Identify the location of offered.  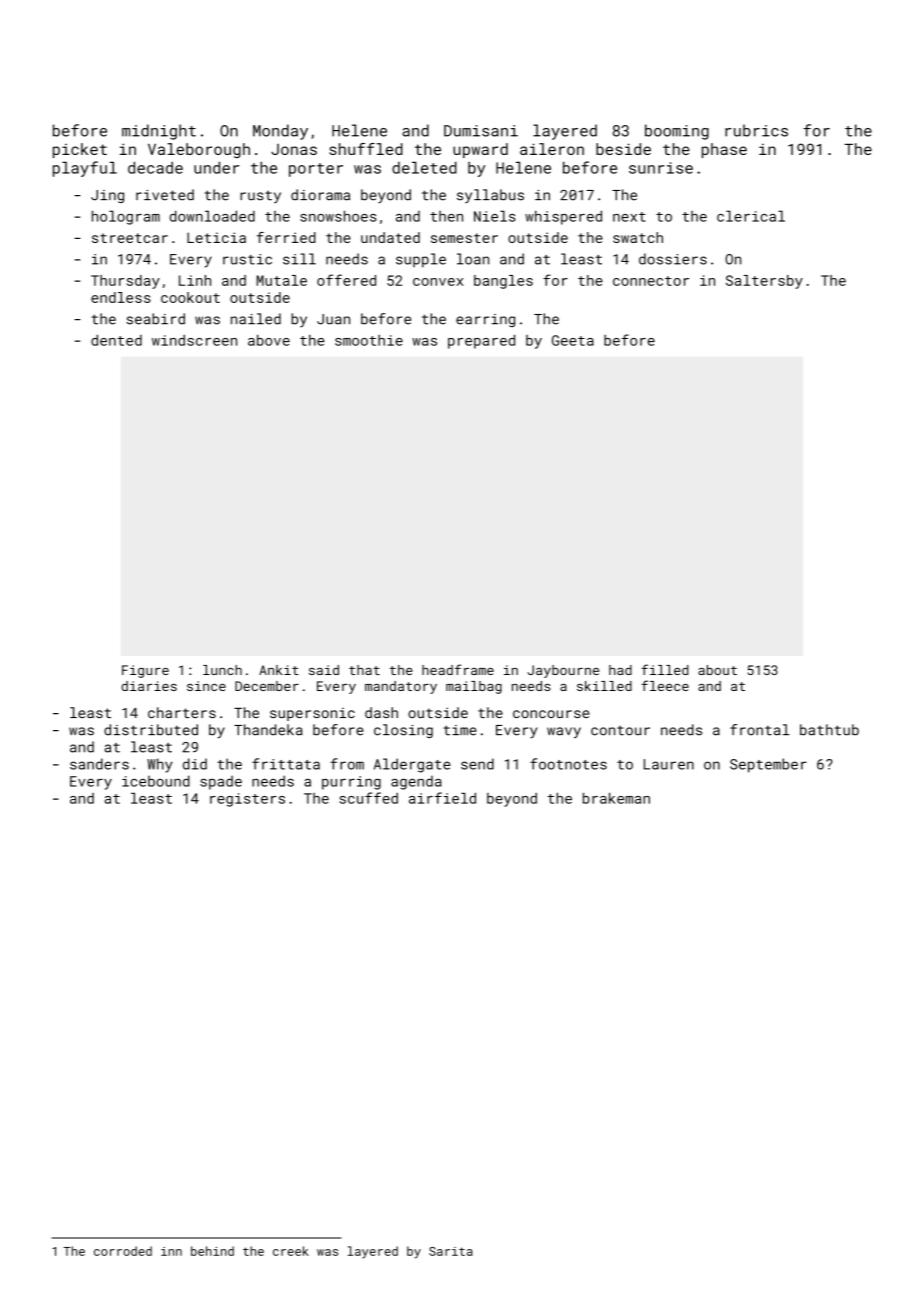
(346, 280).
